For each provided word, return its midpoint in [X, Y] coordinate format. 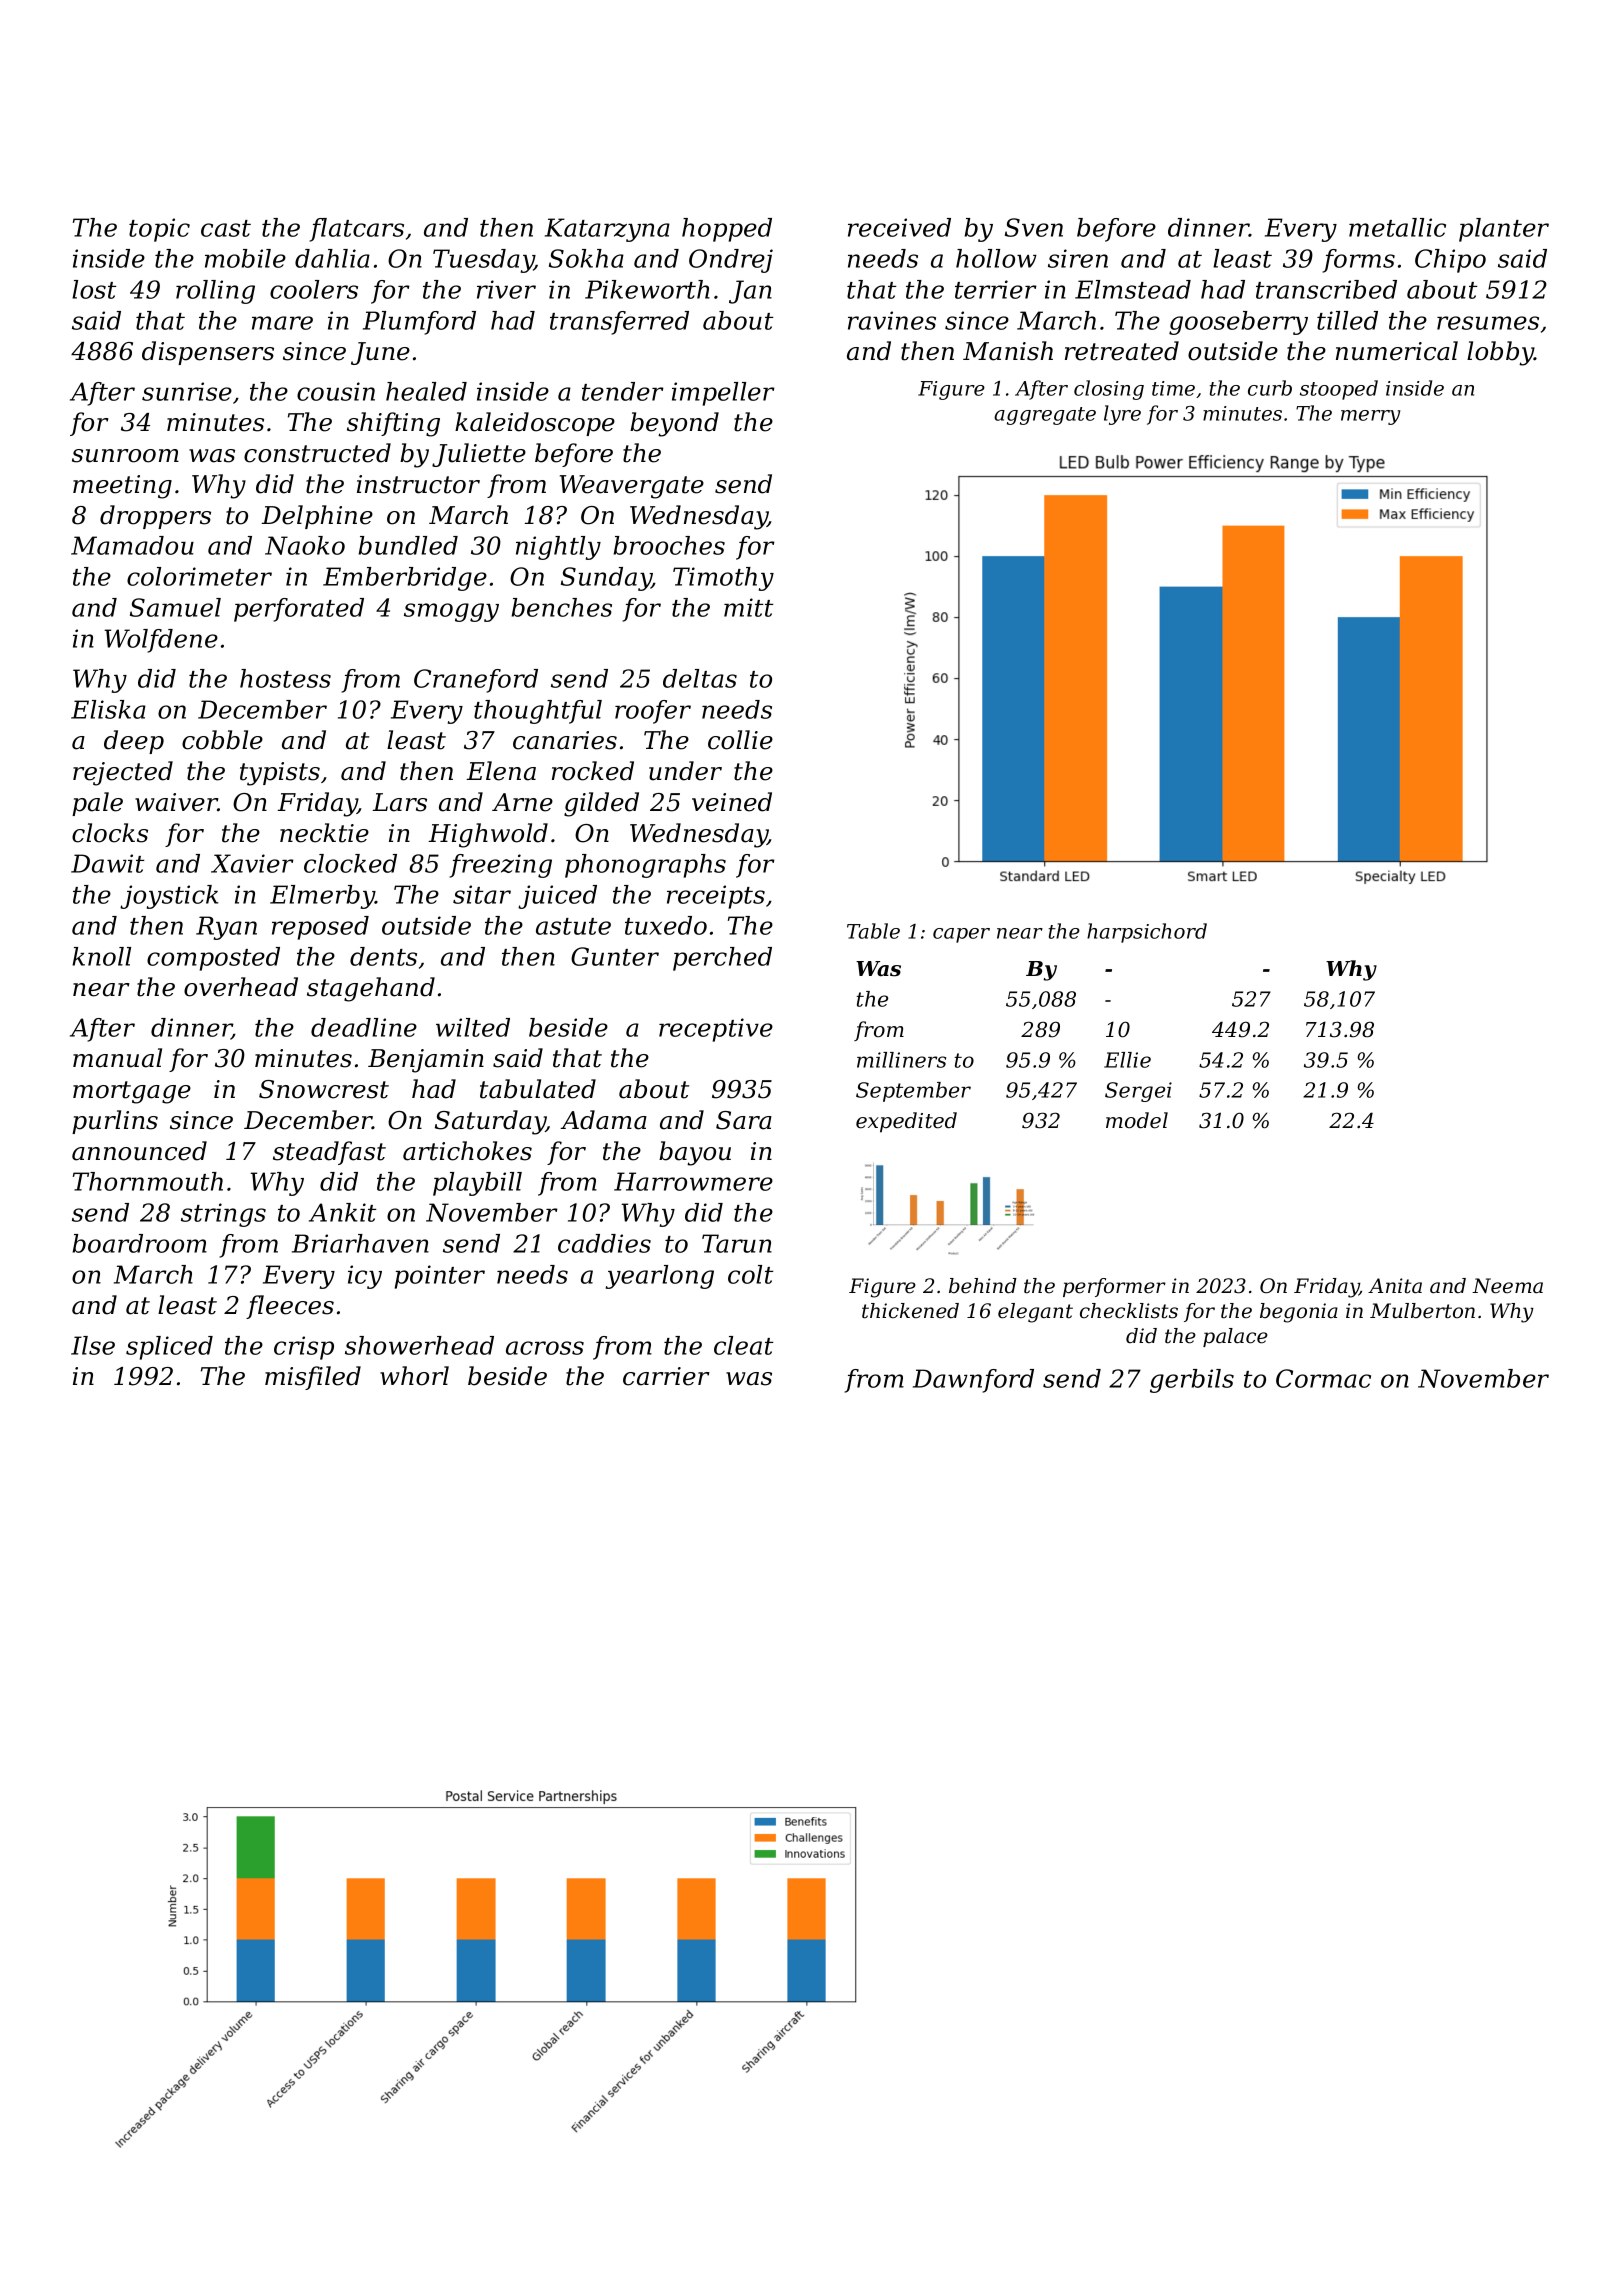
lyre [1122, 415]
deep [134, 742]
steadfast [329, 1153]
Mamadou [132, 545]
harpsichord [1147, 933]
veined [732, 802]
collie [740, 740]
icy [365, 1277]
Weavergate [632, 487]
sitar [482, 894]
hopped [727, 230]
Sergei [1138, 1092]
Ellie [1127, 1060]
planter [1504, 230]
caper [961, 935]
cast [226, 228]
